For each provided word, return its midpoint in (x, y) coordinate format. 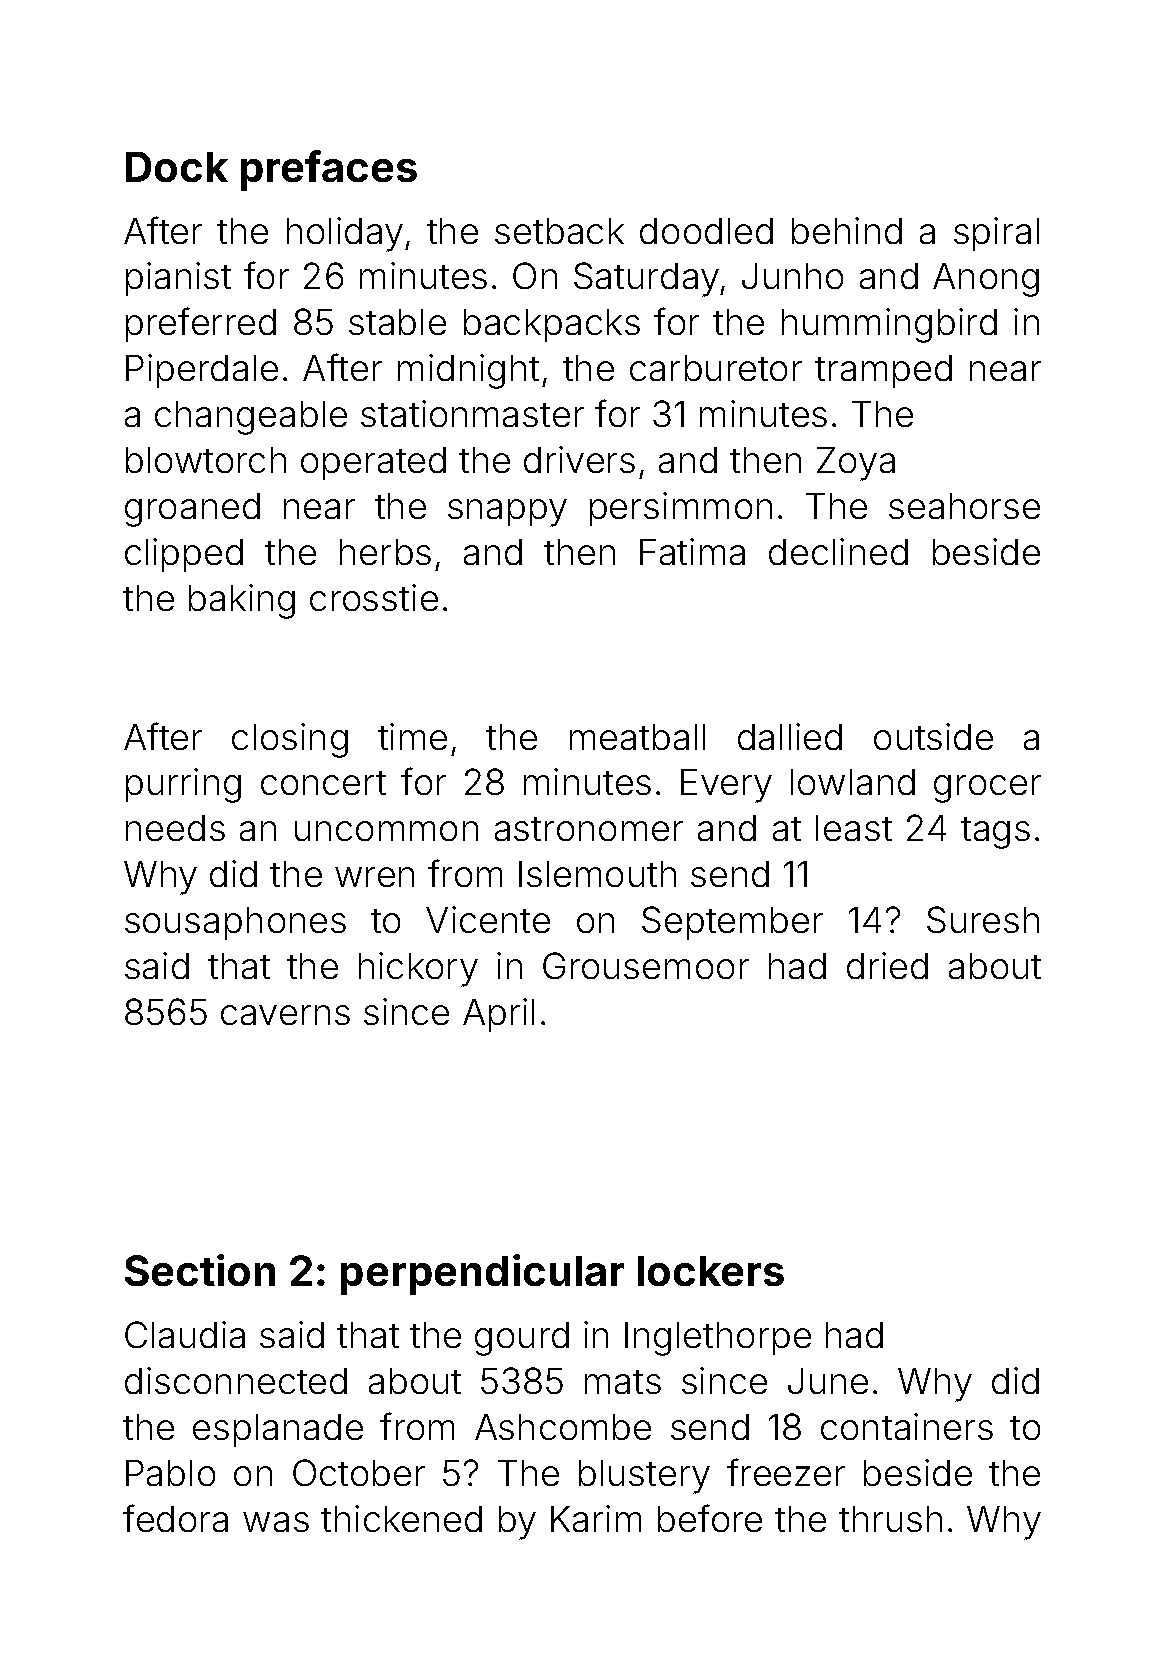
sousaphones (235, 923)
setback (559, 231)
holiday (345, 234)
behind (847, 230)
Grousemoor (646, 965)
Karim (596, 1518)
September (732, 923)
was (276, 1522)
